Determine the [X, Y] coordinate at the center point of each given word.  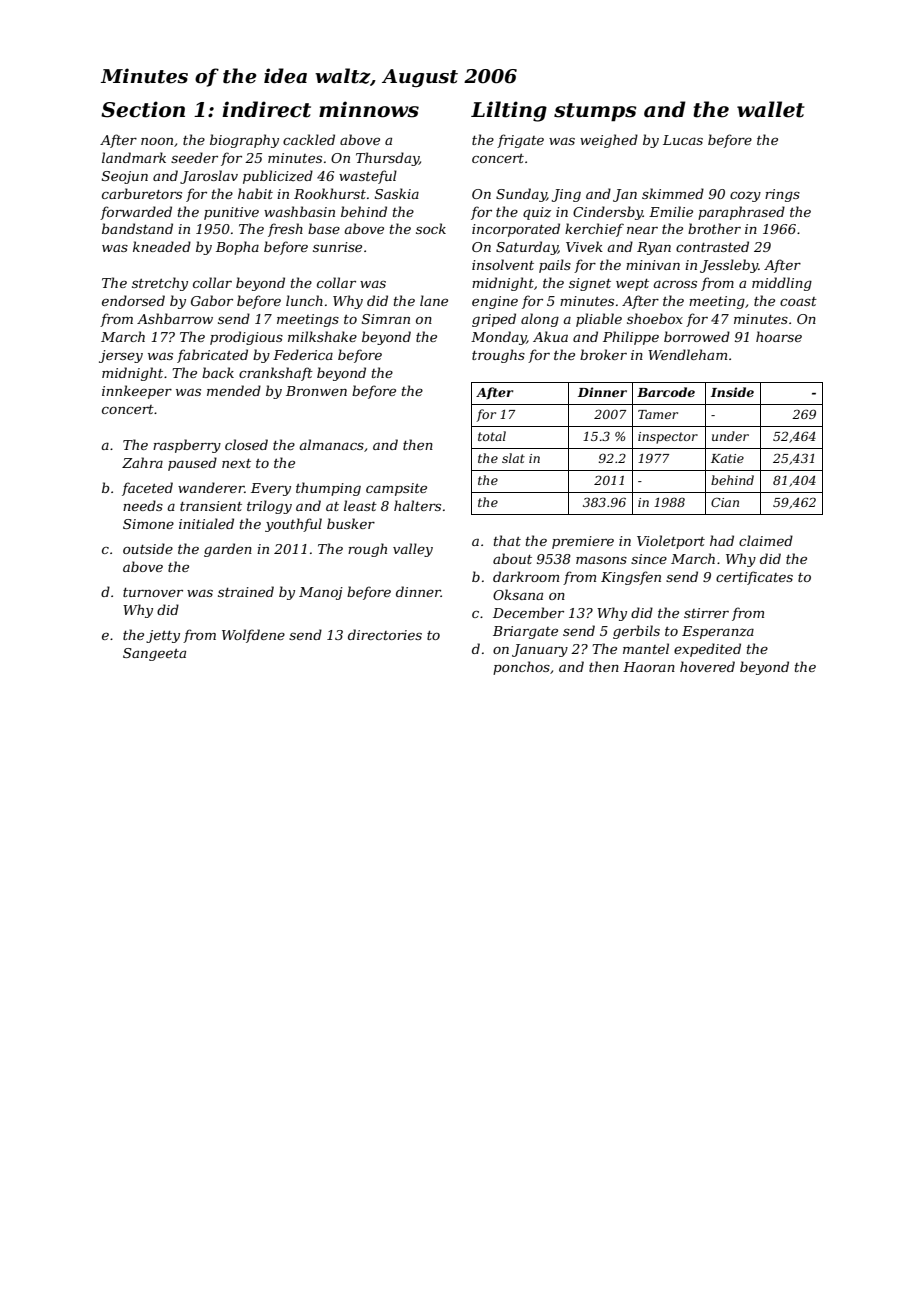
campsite [396, 489]
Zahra [142, 462]
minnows [369, 109]
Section [143, 109]
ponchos [521, 668]
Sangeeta [154, 654]
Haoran [649, 667]
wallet [771, 109]
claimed [766, 540]
